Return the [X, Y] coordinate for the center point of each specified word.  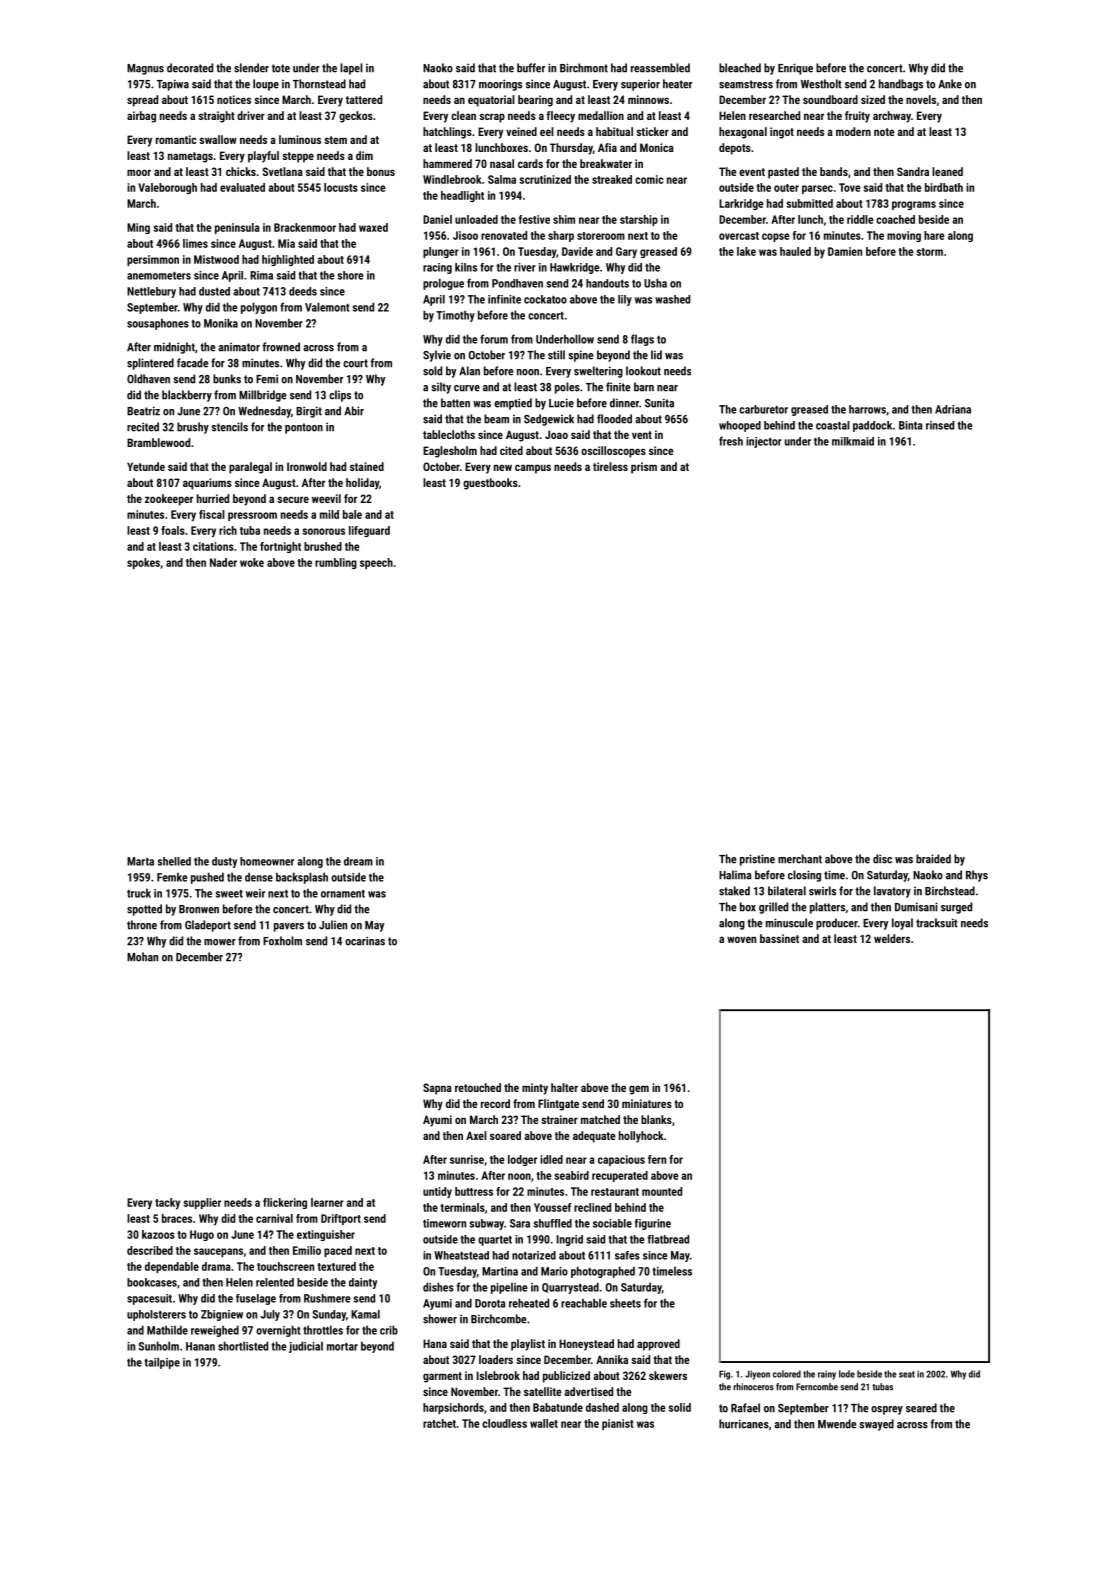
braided [933, 859]
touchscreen [285, 1266]
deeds [303, 291]
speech [376, 563]
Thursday [571, 149]
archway [892, 117]
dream [358, 861]
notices [234, 99]
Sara [520, 1223]
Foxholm [282, 941]
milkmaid [853, 441]
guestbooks [490, 484]
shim [564, 219]
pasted [783, 173]
